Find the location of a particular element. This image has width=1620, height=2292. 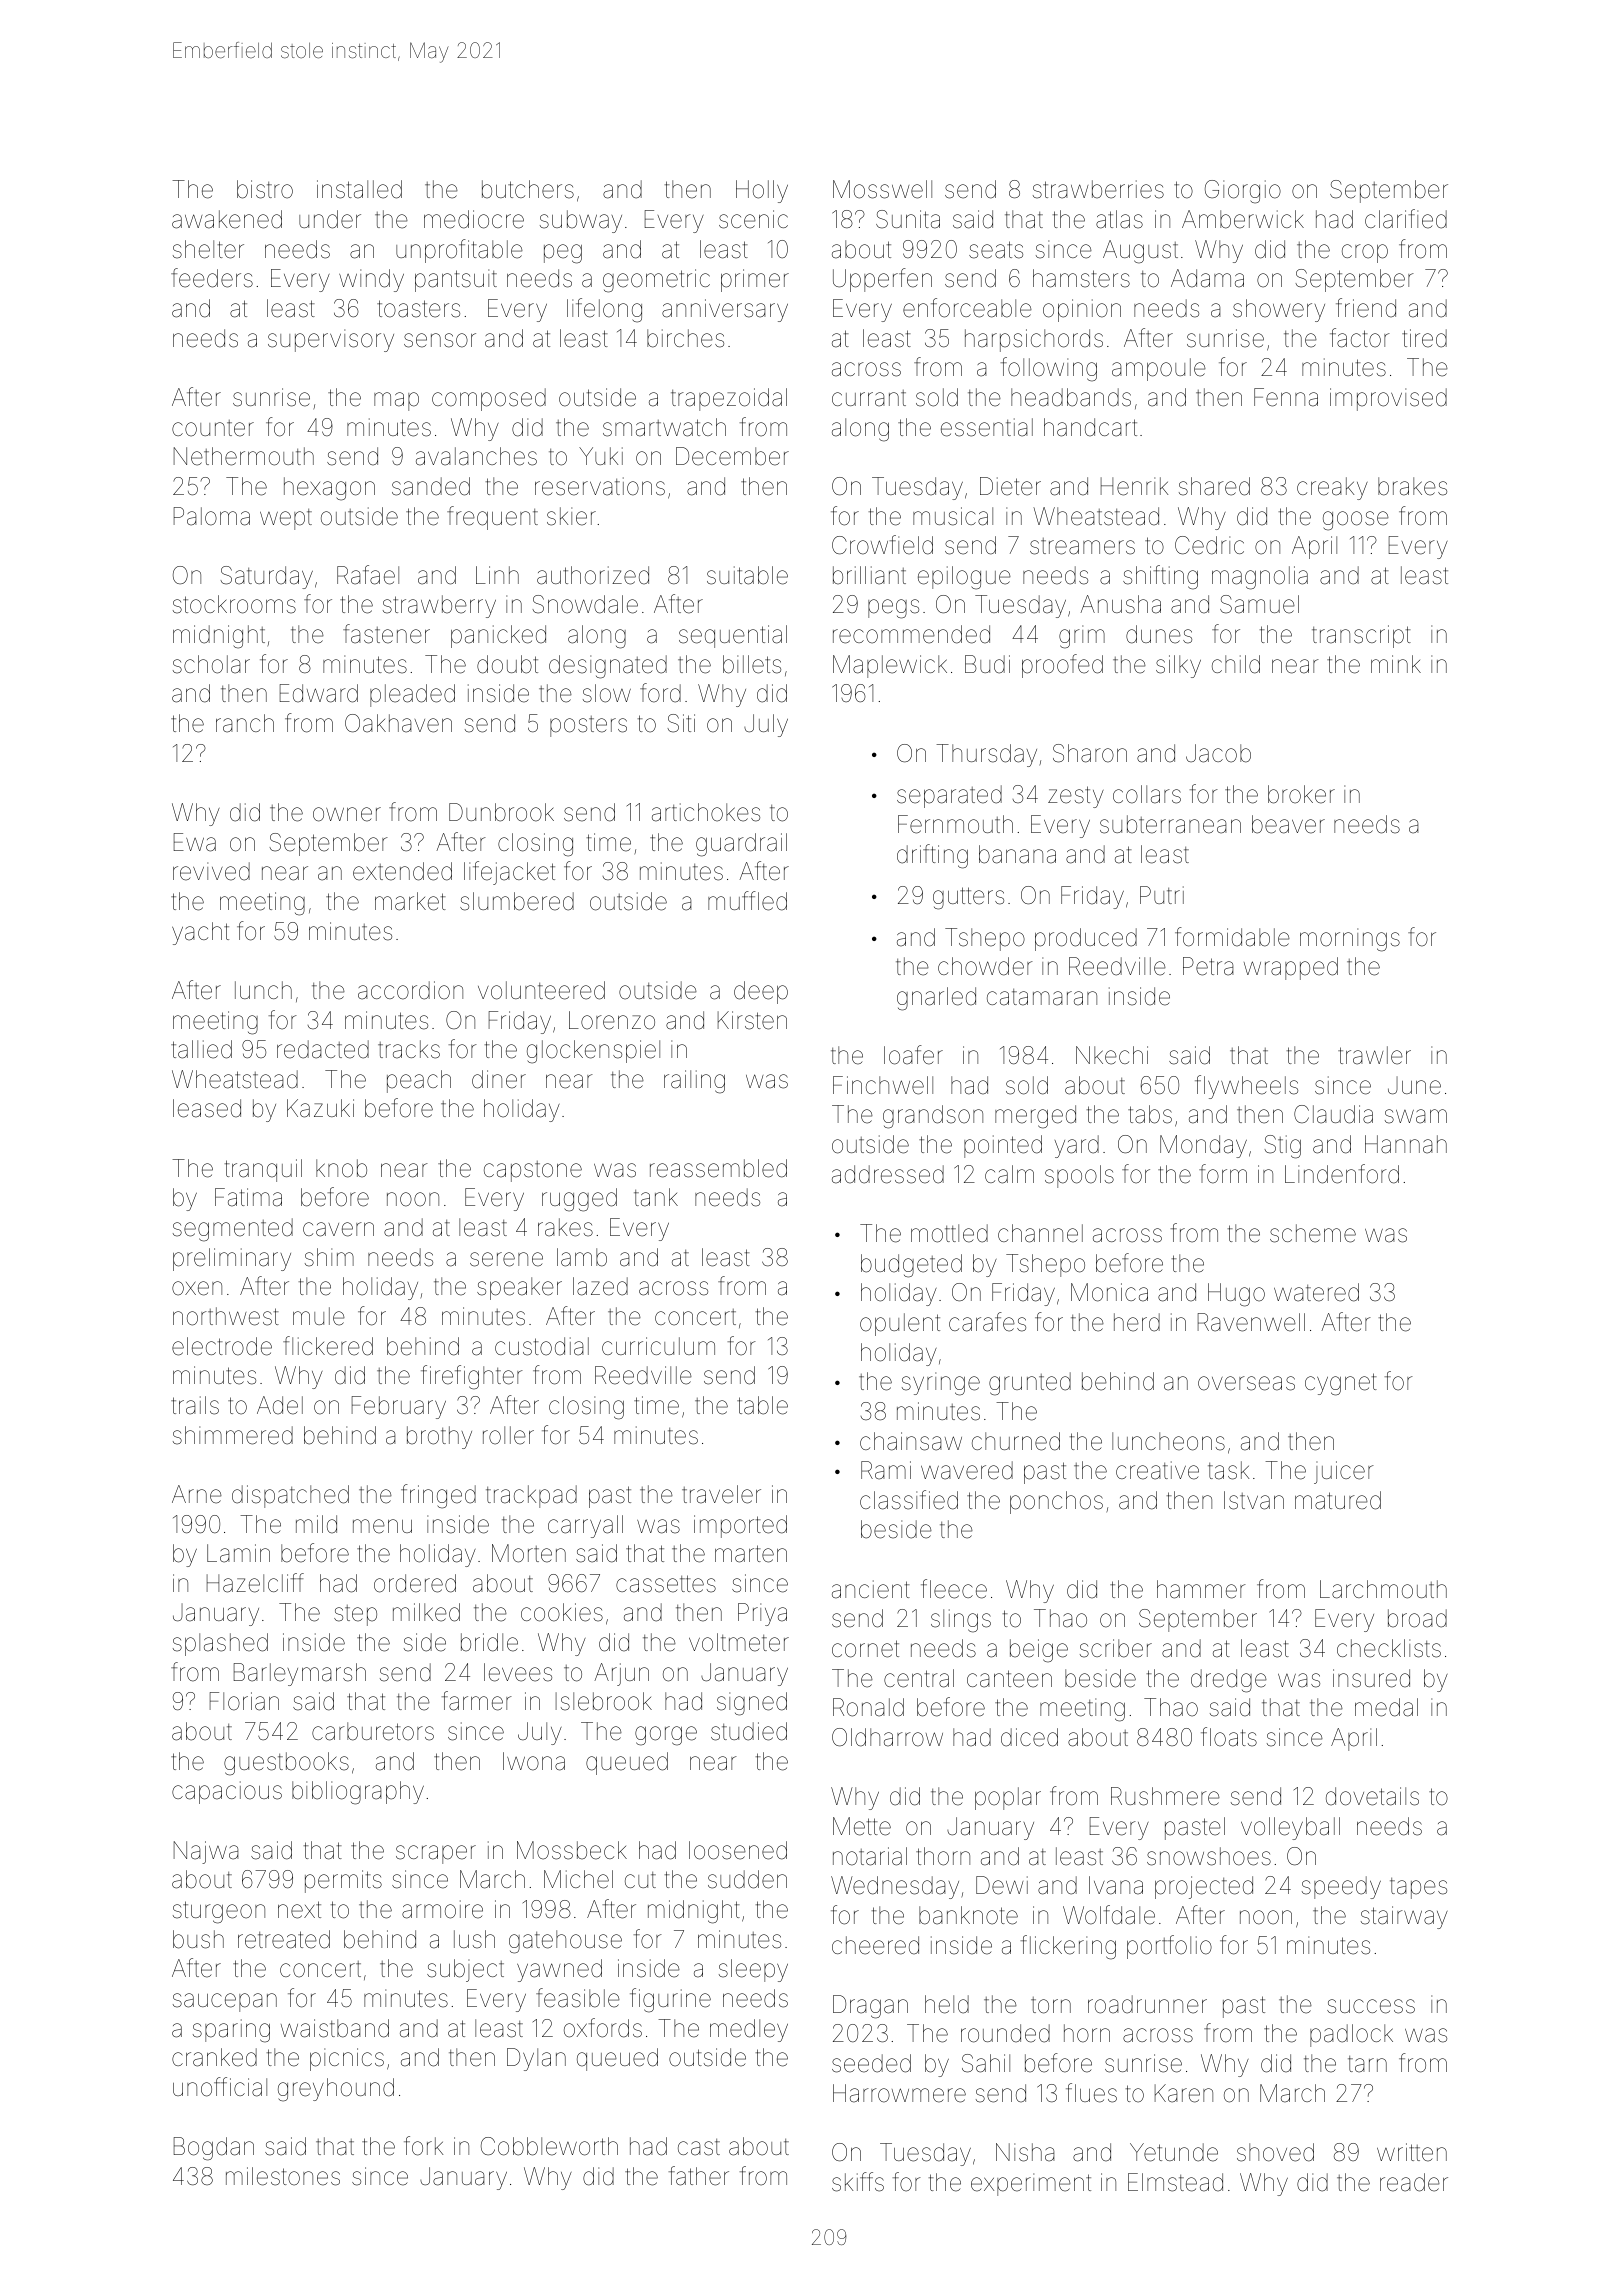

stairway is located at coordinates (1404, 1917).
